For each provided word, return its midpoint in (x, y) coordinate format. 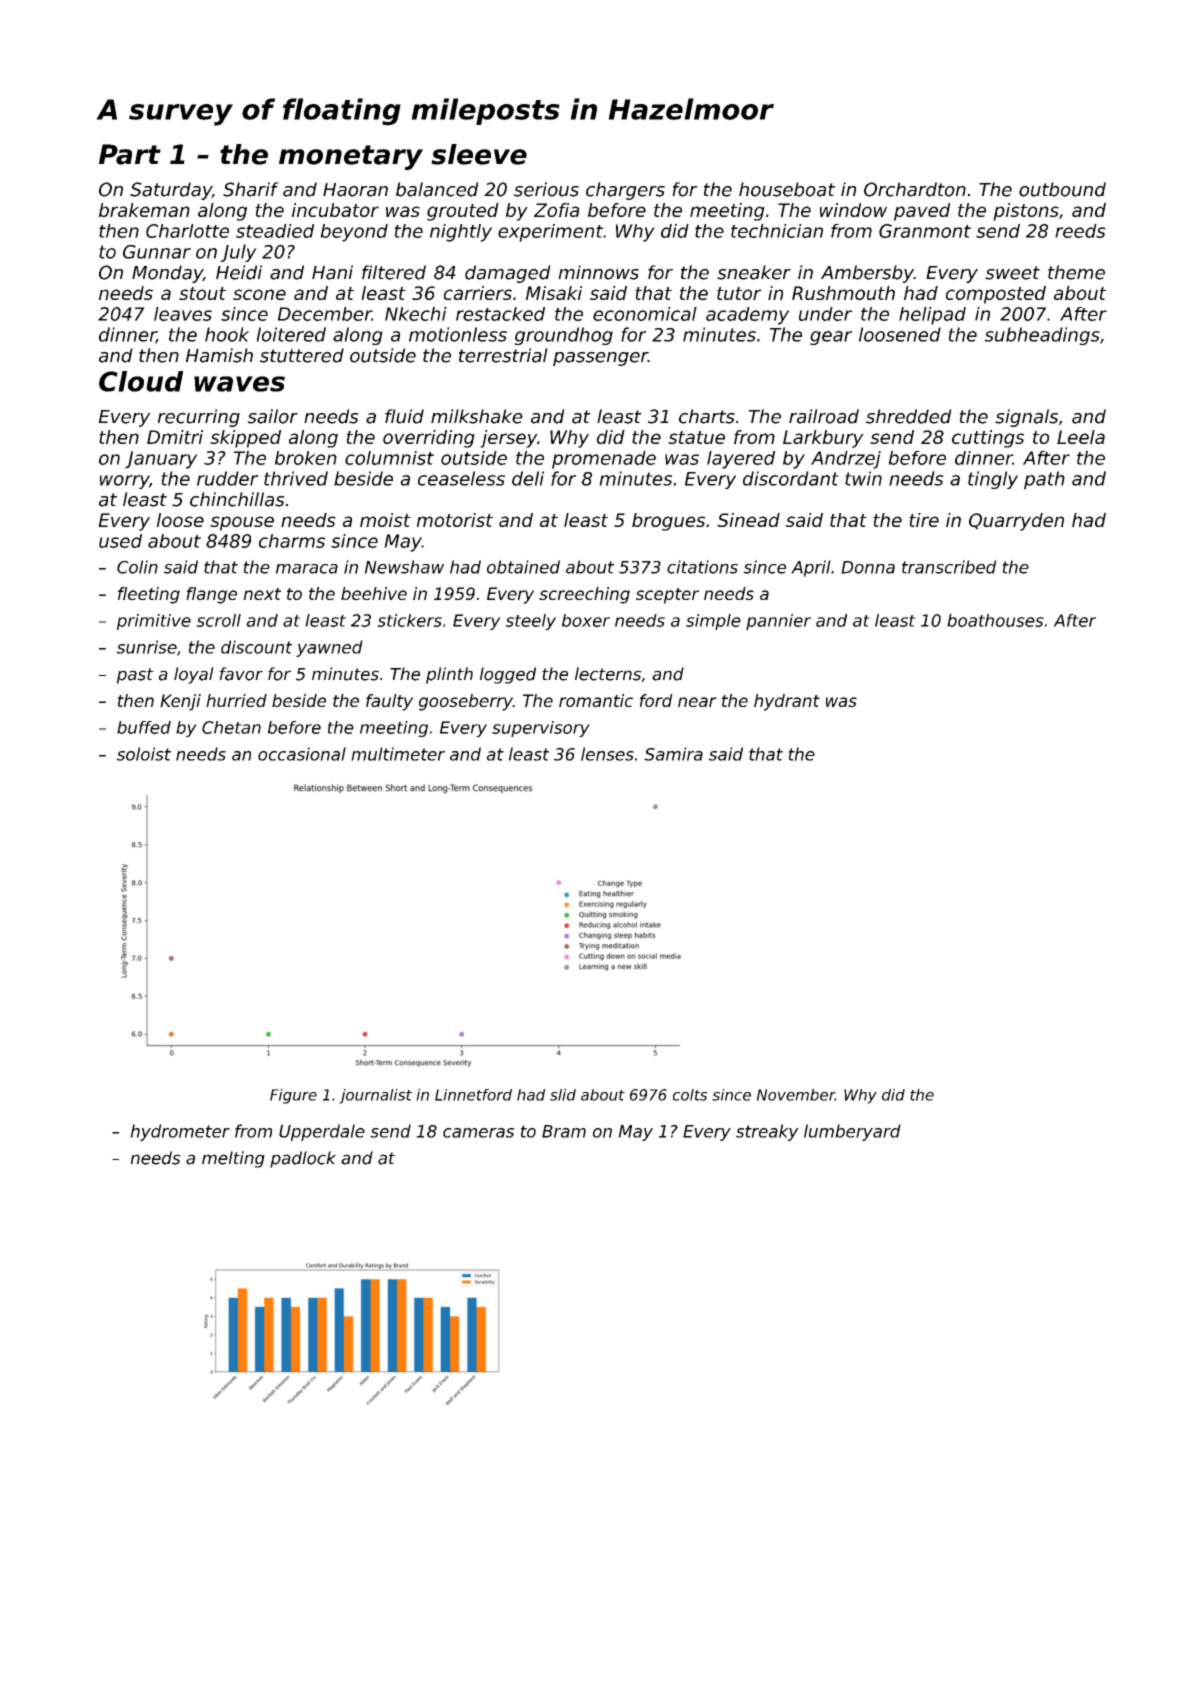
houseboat (787, 189)
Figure (293, 1096)
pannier (778, 622)
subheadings (1042, 336)
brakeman (144, 210)
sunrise (147, 647)
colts (690, 1095)
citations (702, 567)
